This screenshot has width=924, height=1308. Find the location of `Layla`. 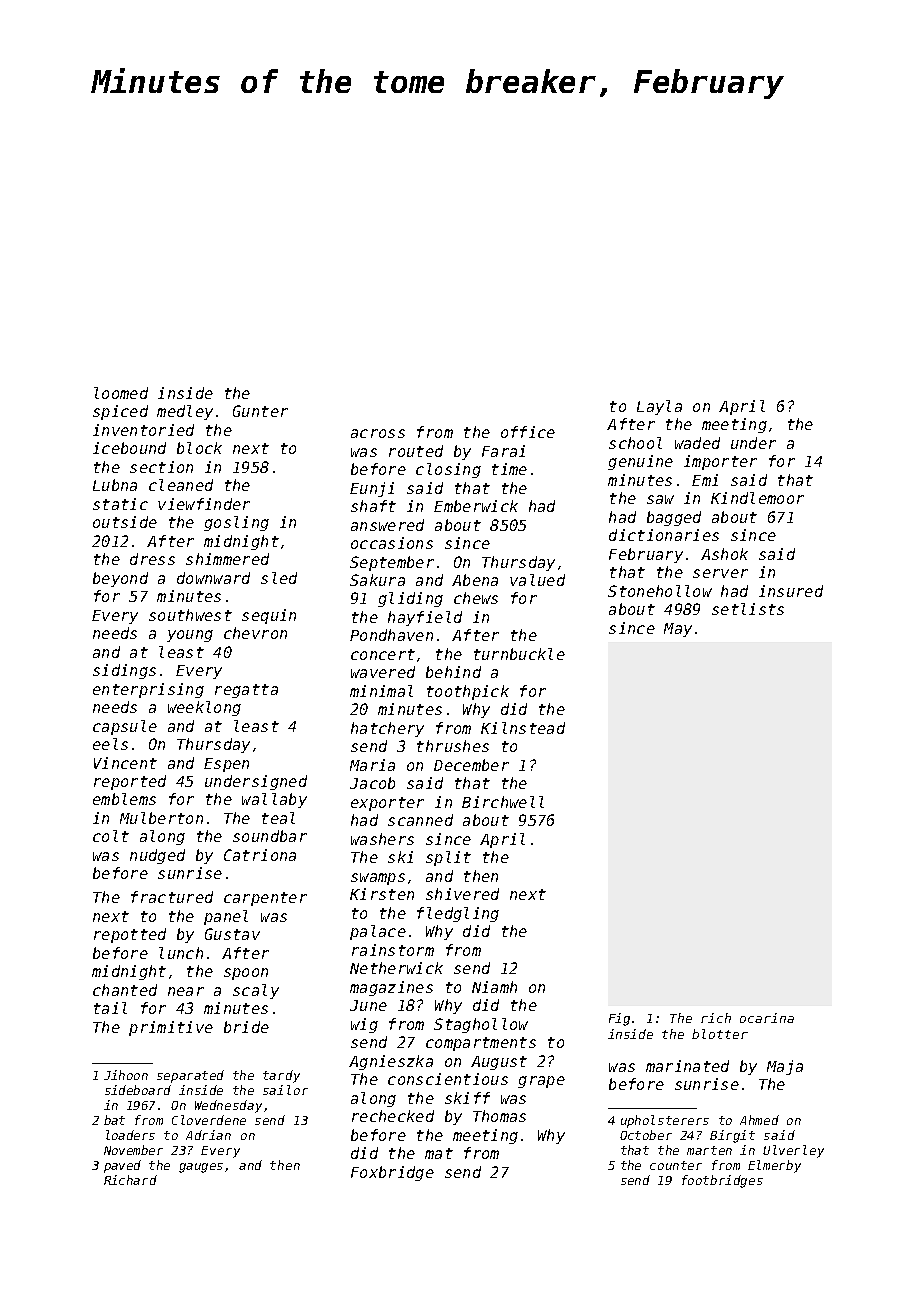

Layla is located at coordinates (659, 407).
